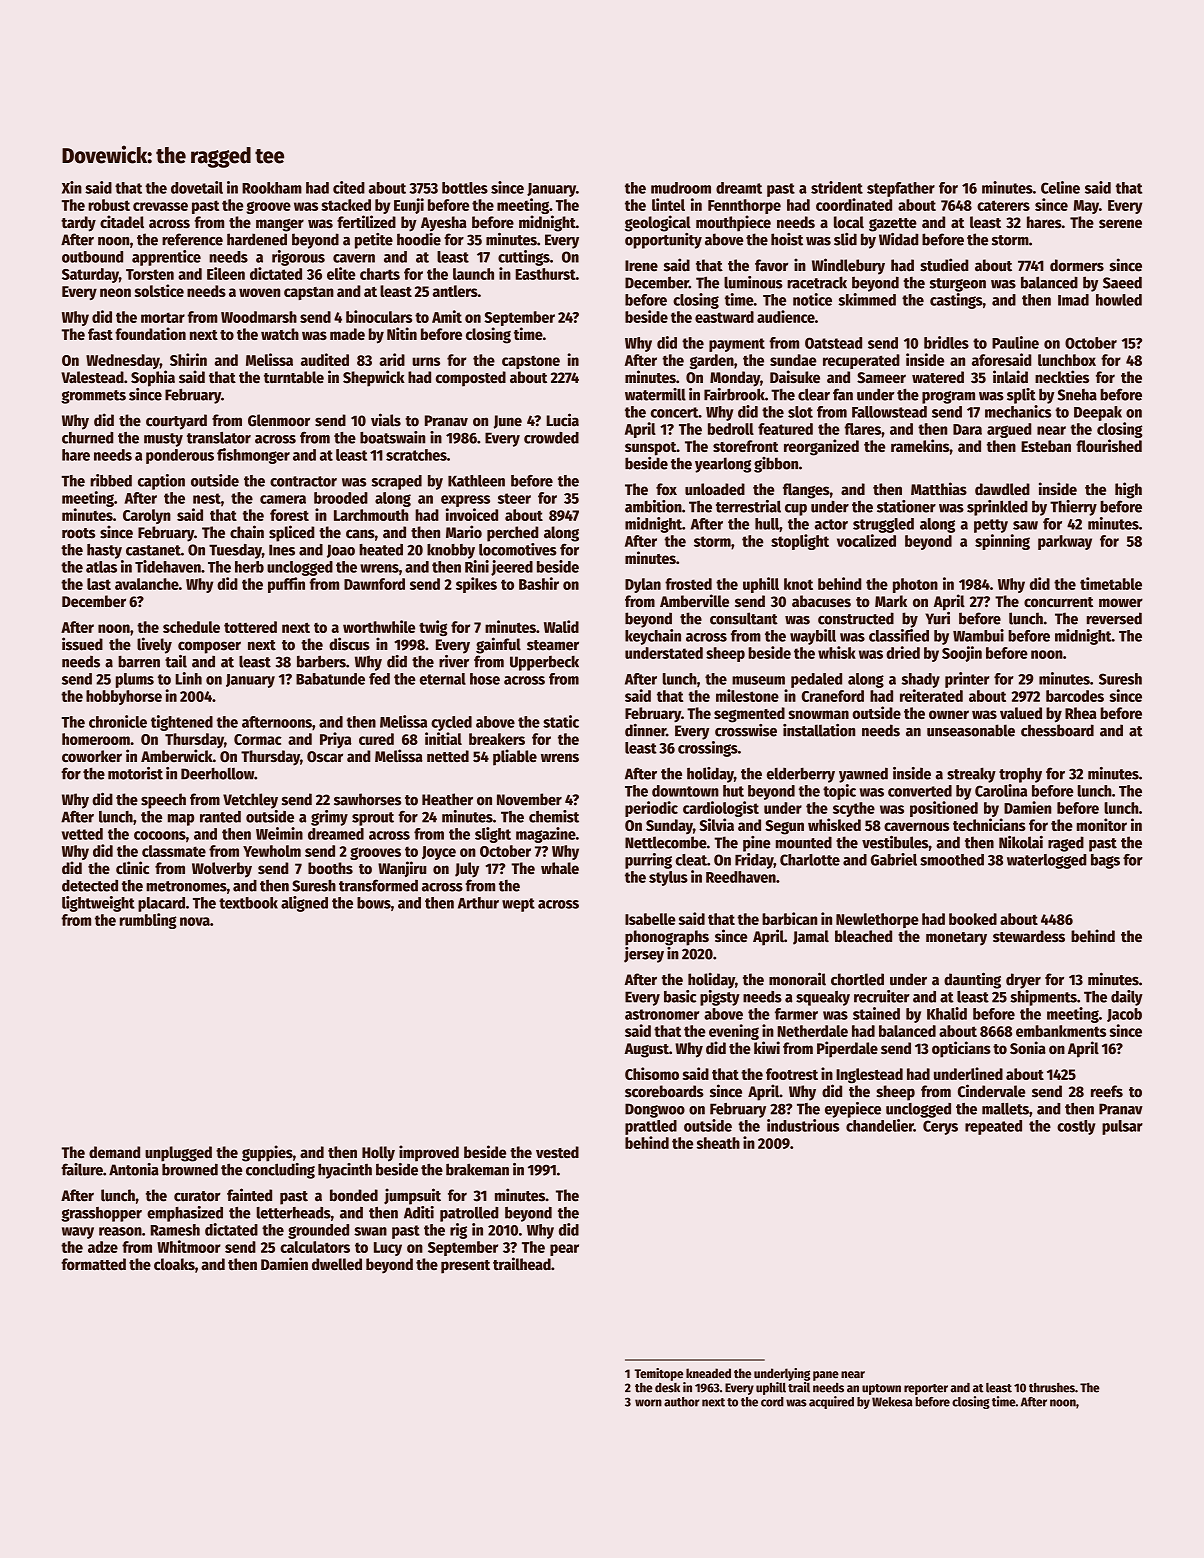  What do you see at coordinates (664, 1091) in the document?
I see `scoreboards` at bounding box center [664, 1091].
